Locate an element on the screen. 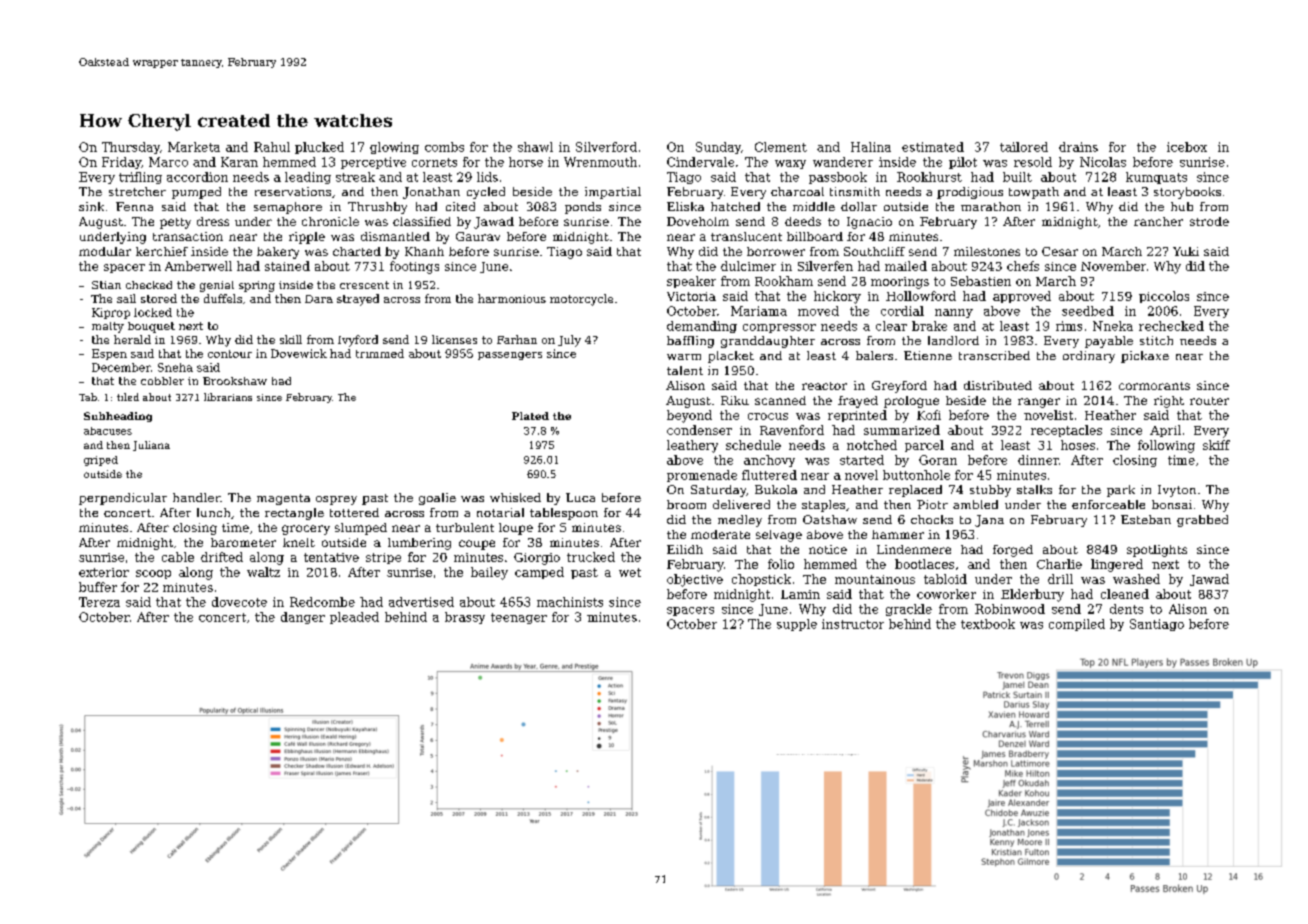 The width and height of the screenshot is (1308, 924). receptacles is located at coordinates (1066, 431).
